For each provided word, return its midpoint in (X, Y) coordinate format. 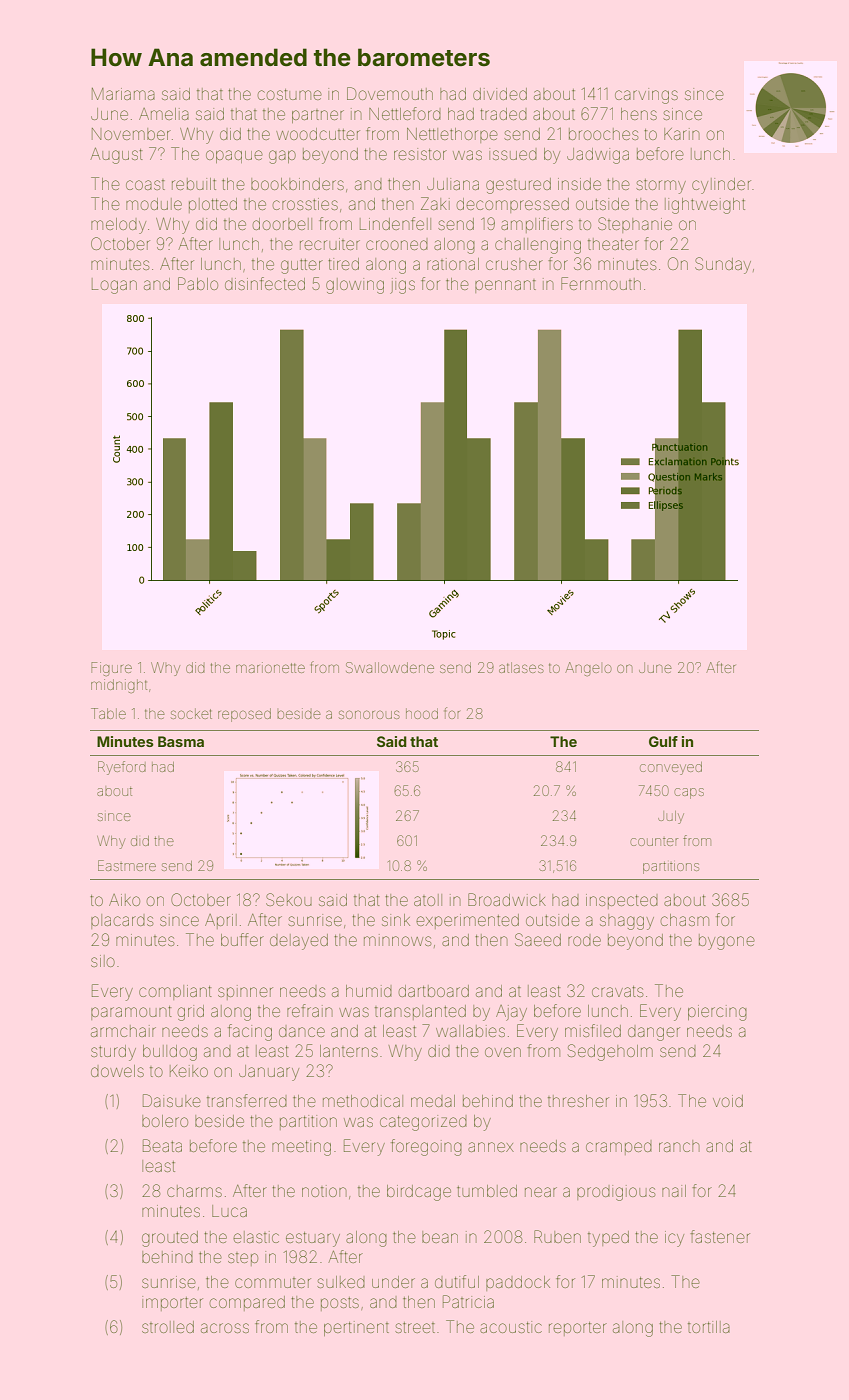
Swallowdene (390, 667)
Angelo (588, 669)
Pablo (198, 283)
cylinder (721, 186)
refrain (310, 1010)
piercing (717, 1013)
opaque (234, 156)
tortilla (709, 1327)
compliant (175, 992)
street (415, 1327)
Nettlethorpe (452, 135)
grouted (170, 1239)
